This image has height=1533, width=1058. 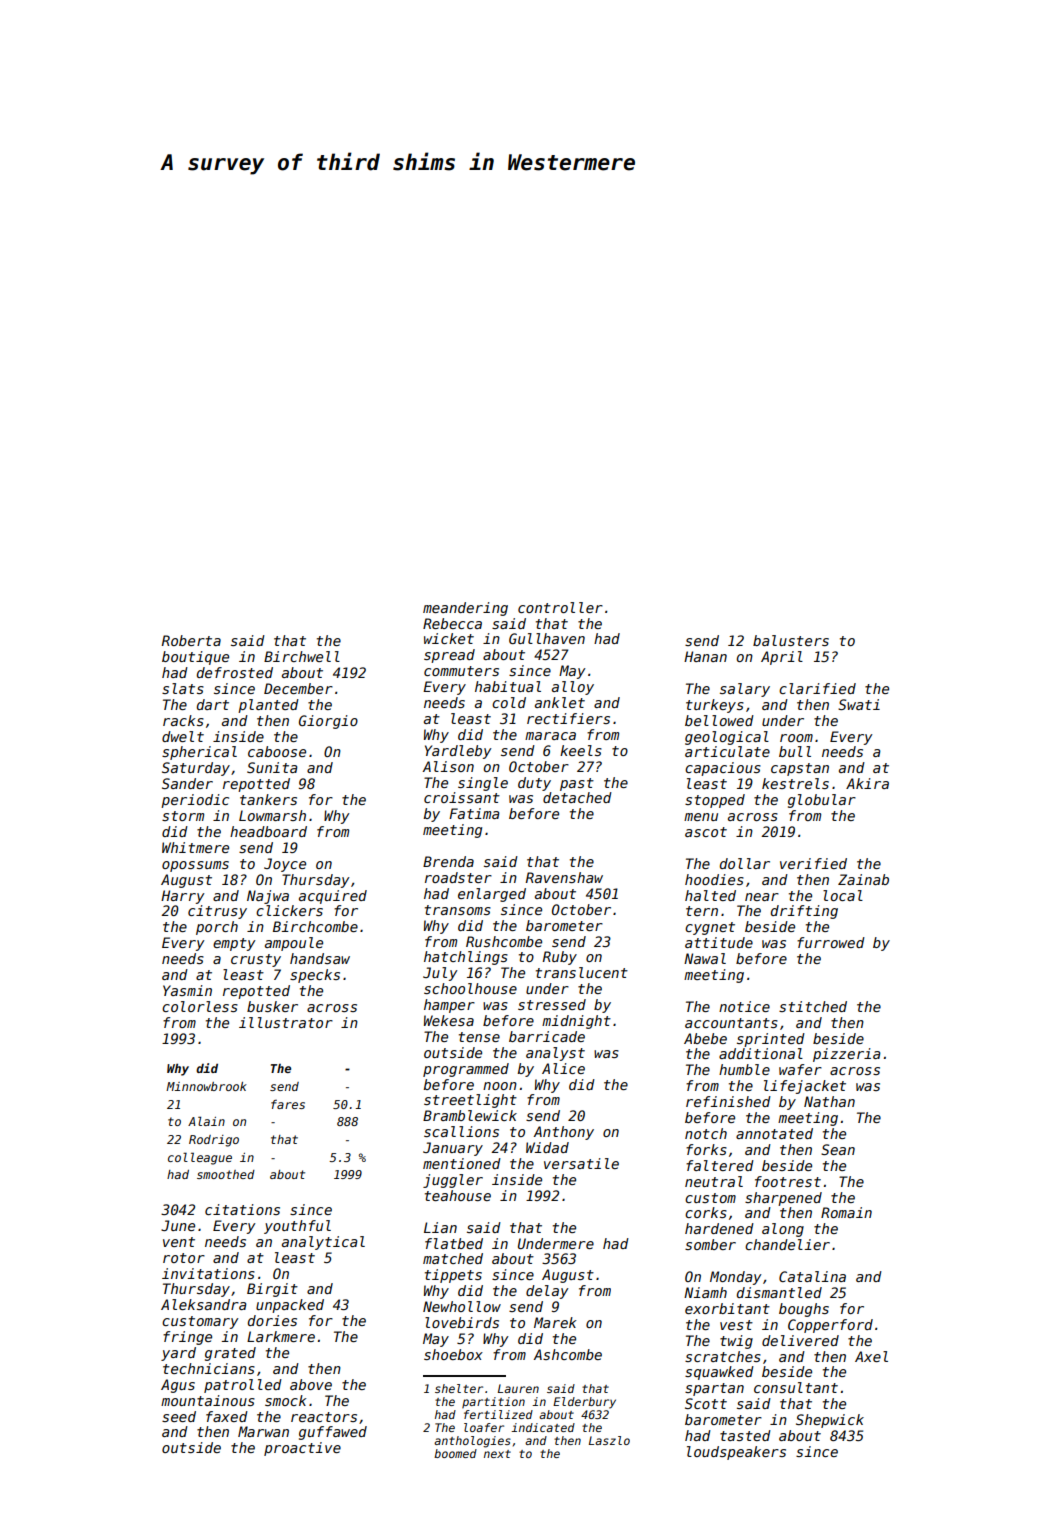 I want to click on balusters, so click(x=791, y=640).
